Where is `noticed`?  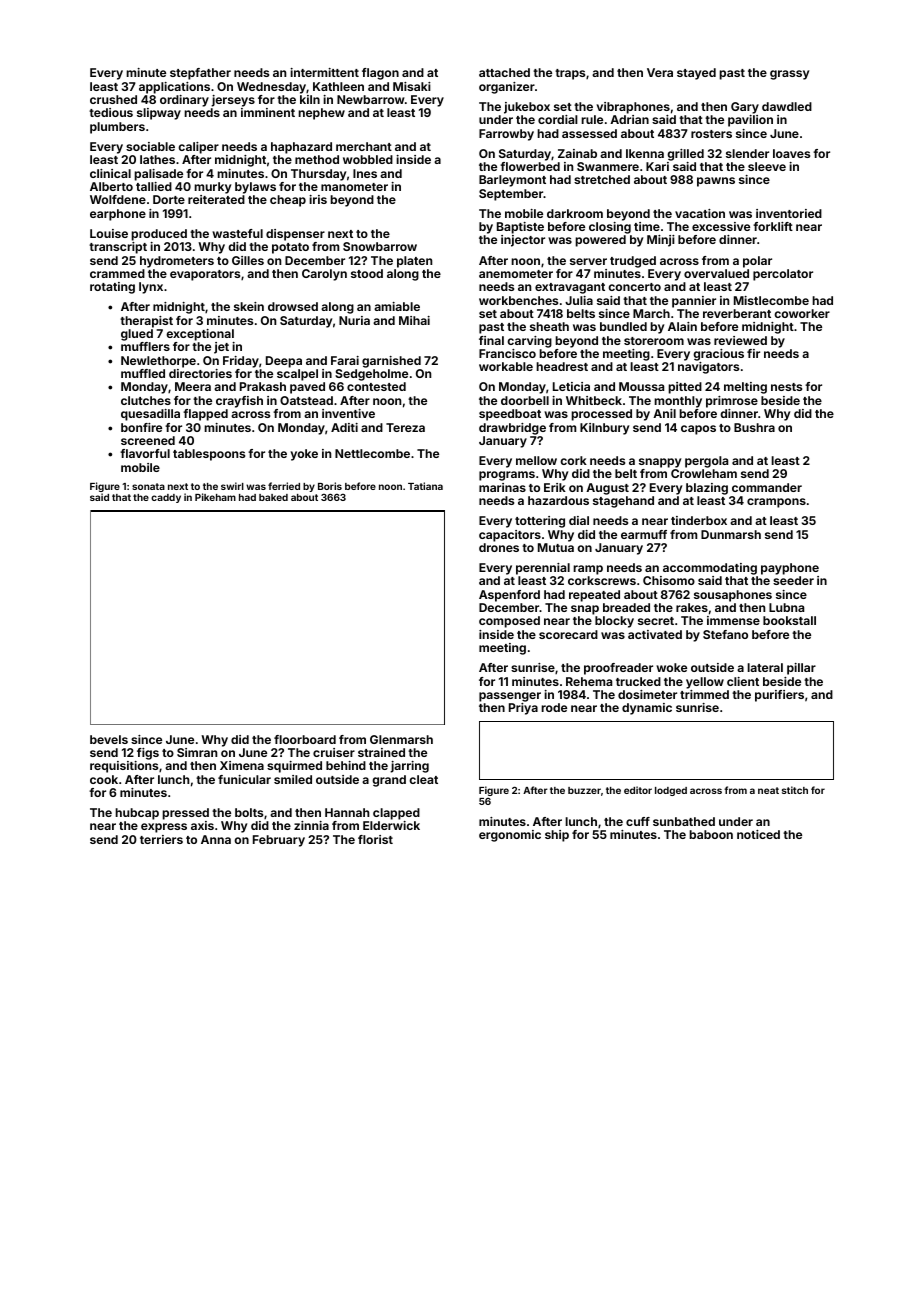
noticed is located at coordinates (758, 834).
